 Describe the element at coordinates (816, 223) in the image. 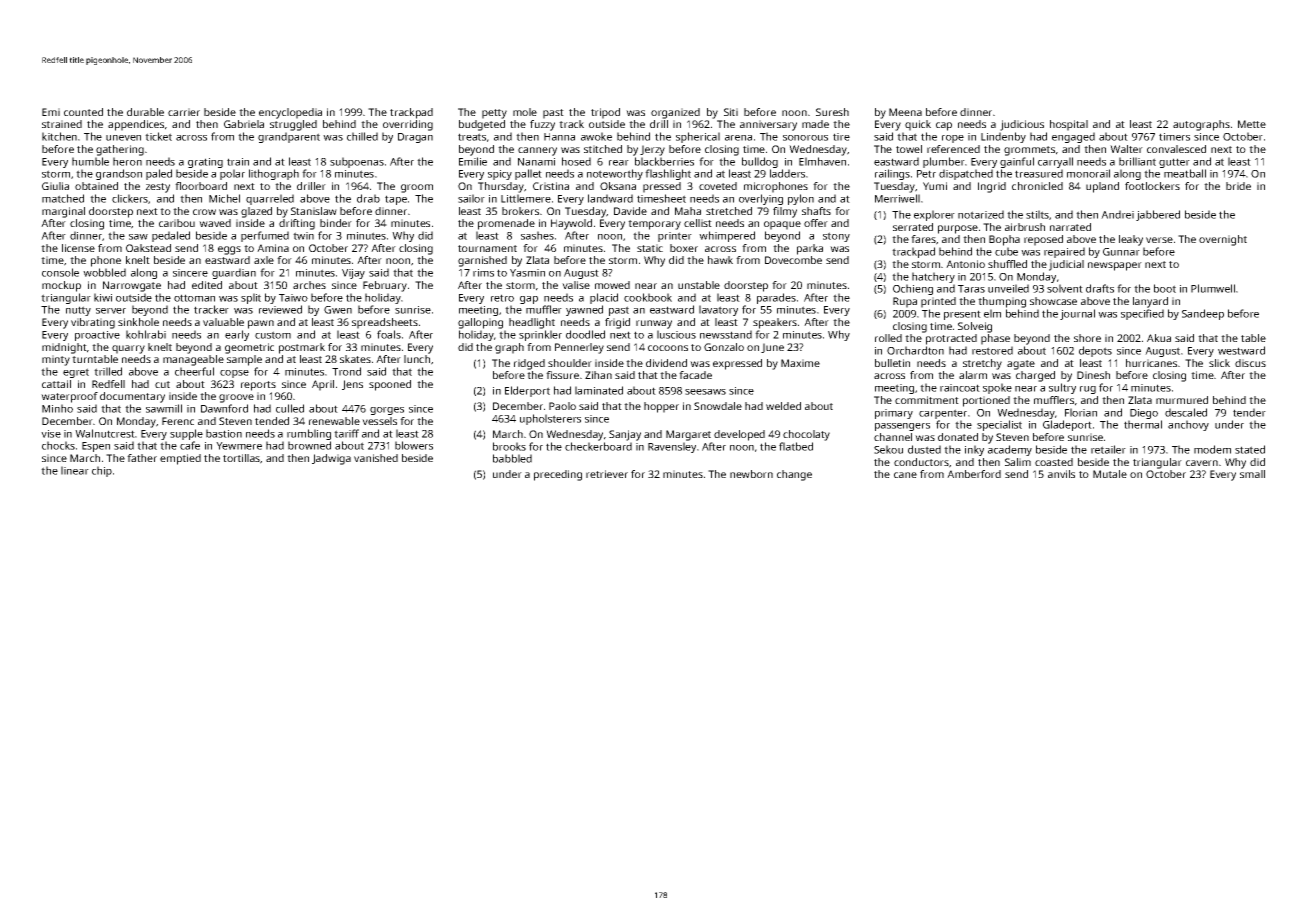

I see `offer` at that location.
